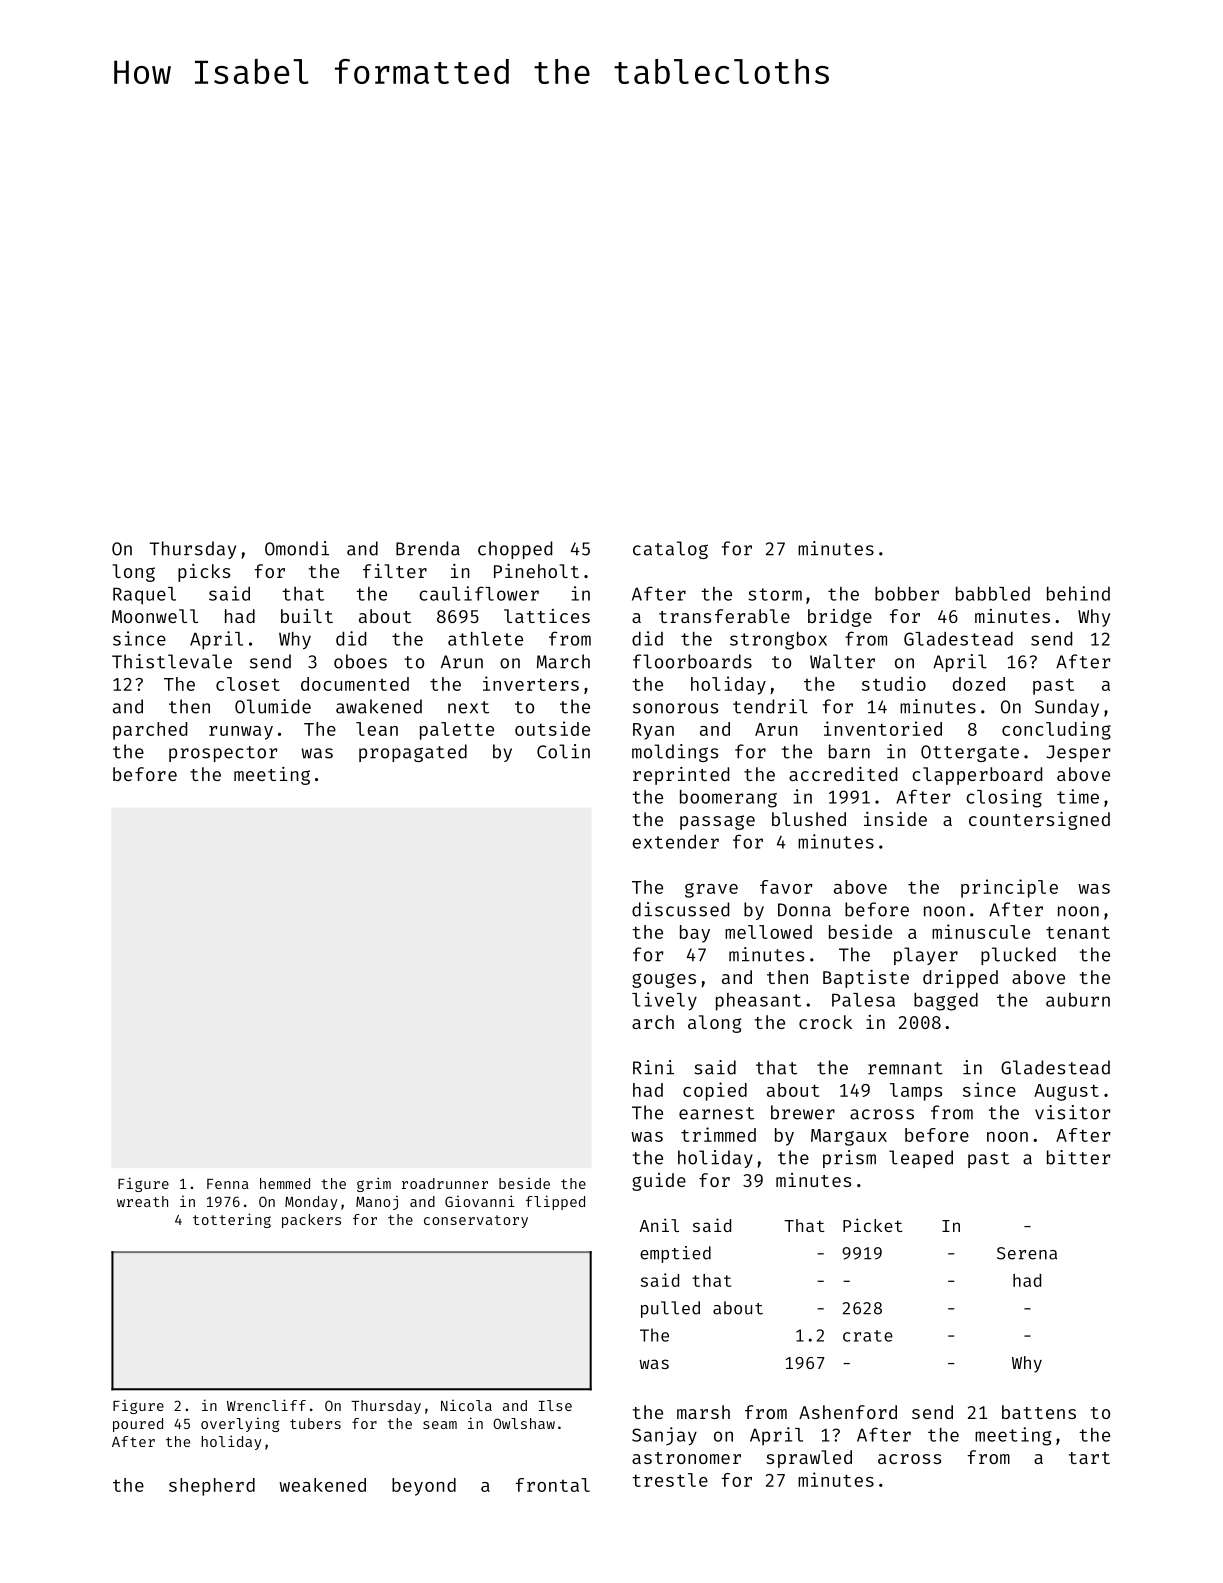  Describe the element at coordinates (803, 1112) in the document. I see `brewer` at that location.
